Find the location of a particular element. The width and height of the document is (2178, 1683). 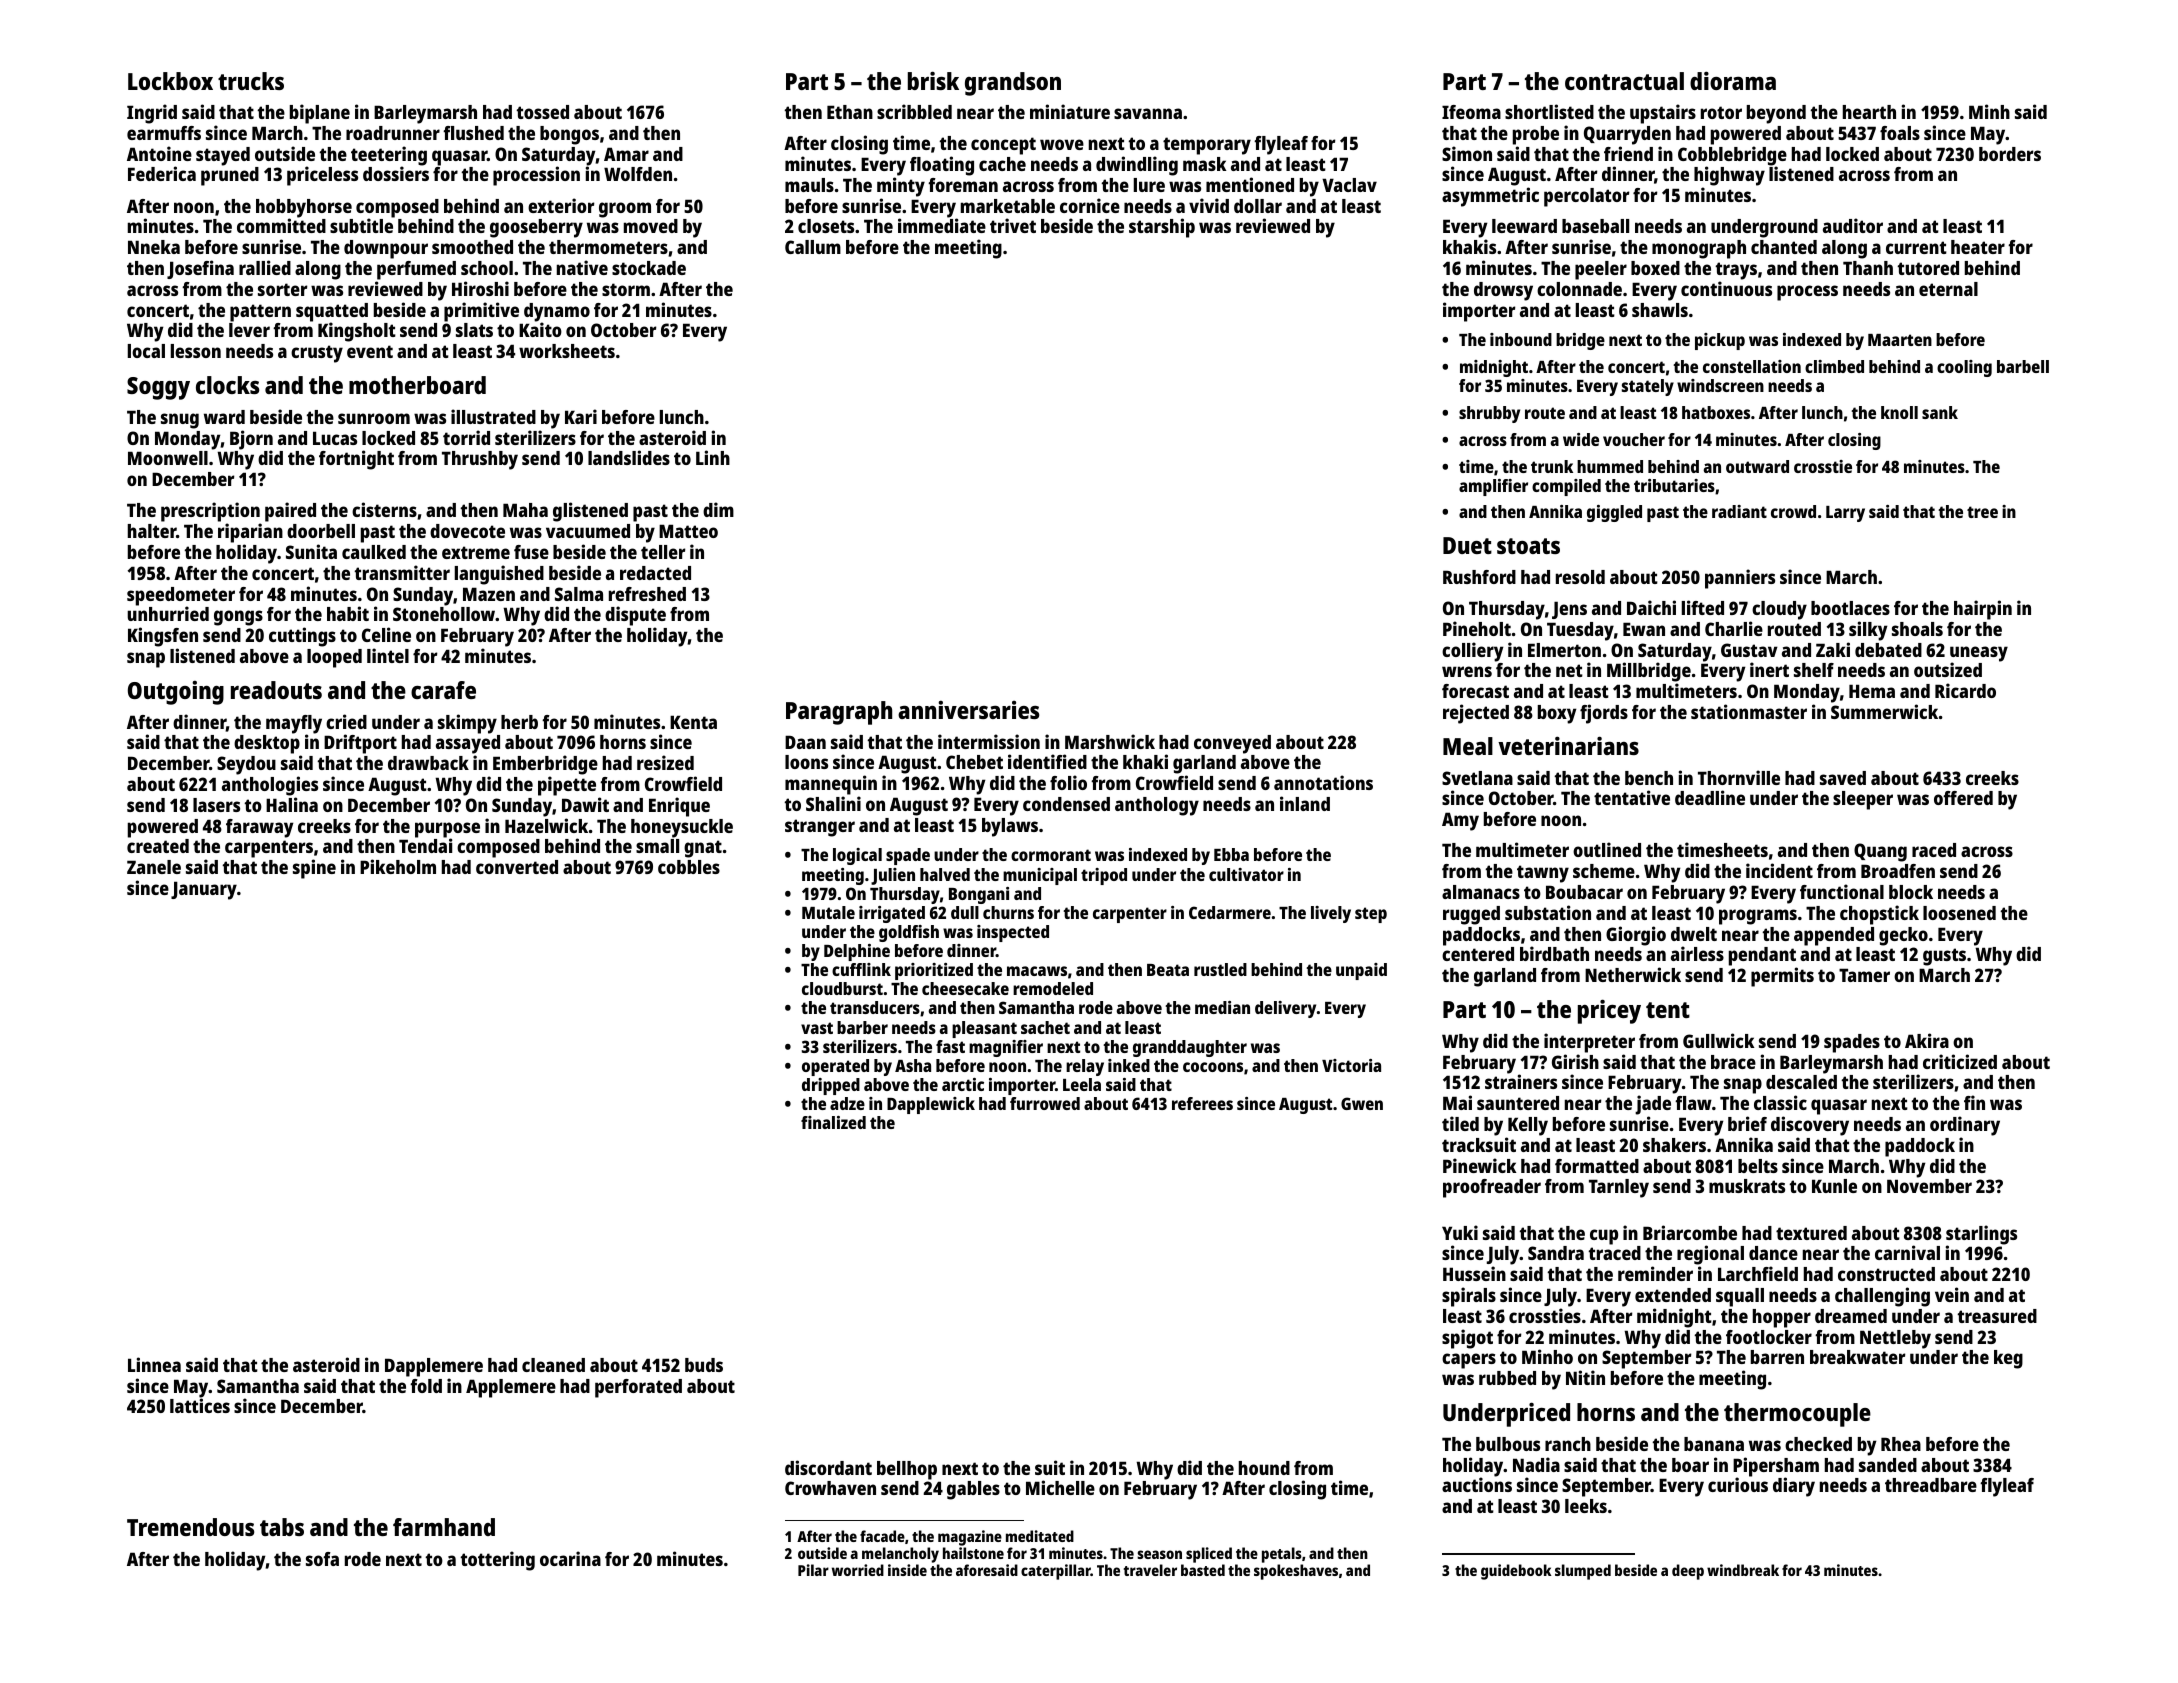

intermission is located at coordinates (989, 741).
